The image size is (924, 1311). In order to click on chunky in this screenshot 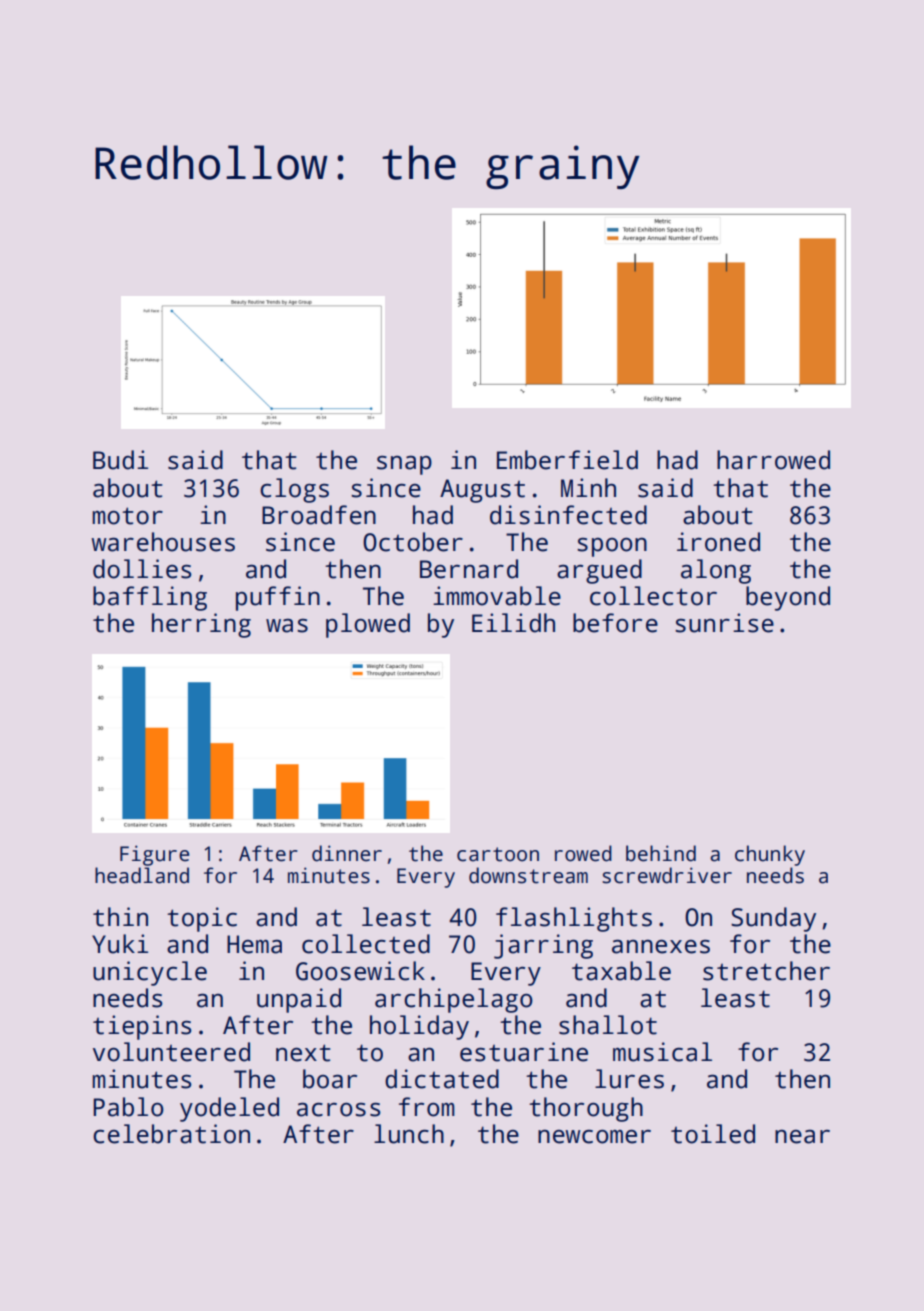, I will do `click(770, 855)`.
